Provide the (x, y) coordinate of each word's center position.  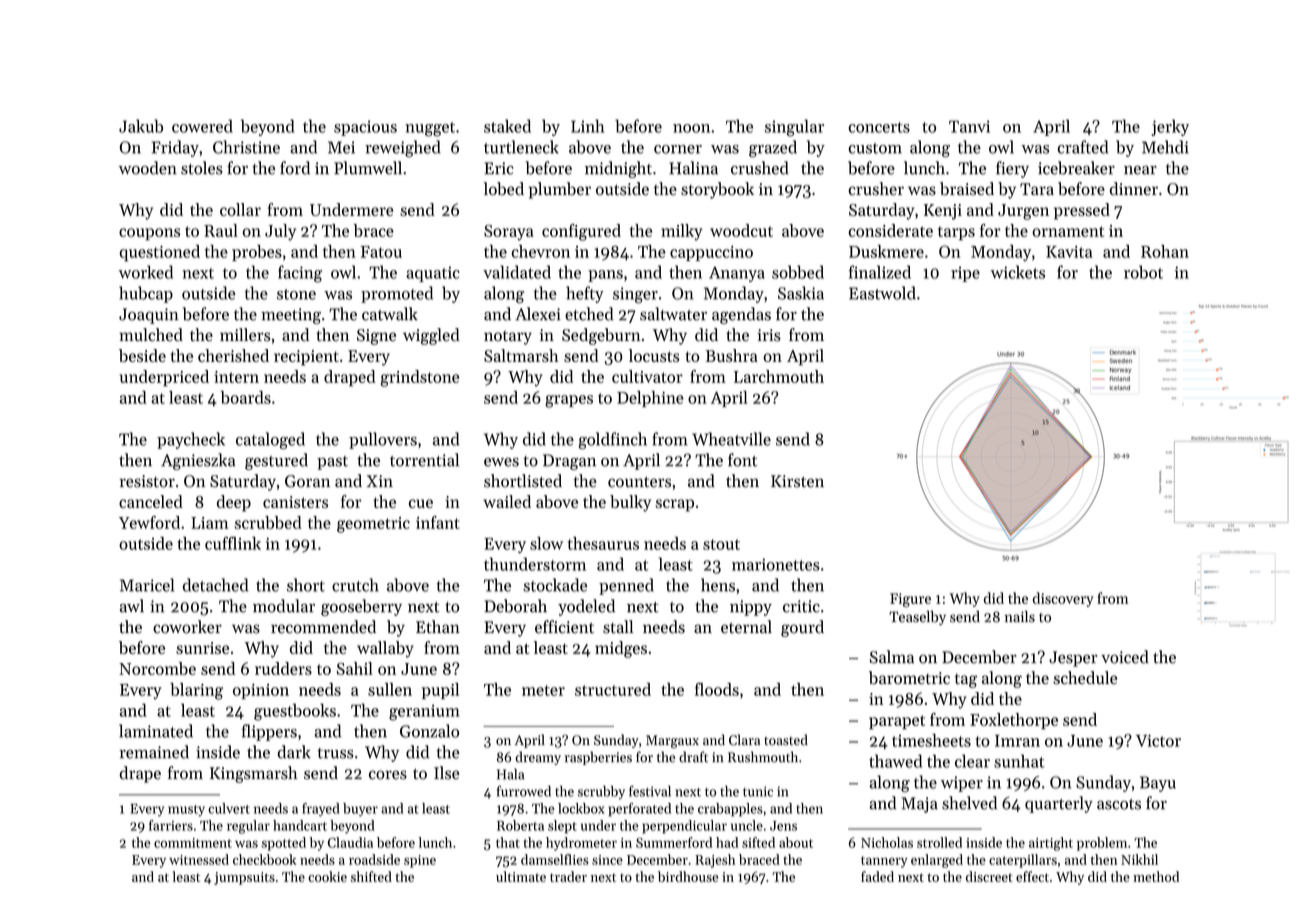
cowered (202, 126)
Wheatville (731, 439)
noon (691, 128)
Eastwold (882, 293)
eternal (746, 627)
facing (300, 274)
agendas (741, 315)
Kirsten (797, 481)
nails (1020, 617)
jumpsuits (244, 878)
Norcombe (157, 668)
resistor (147, 481)
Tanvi (969, 126)
